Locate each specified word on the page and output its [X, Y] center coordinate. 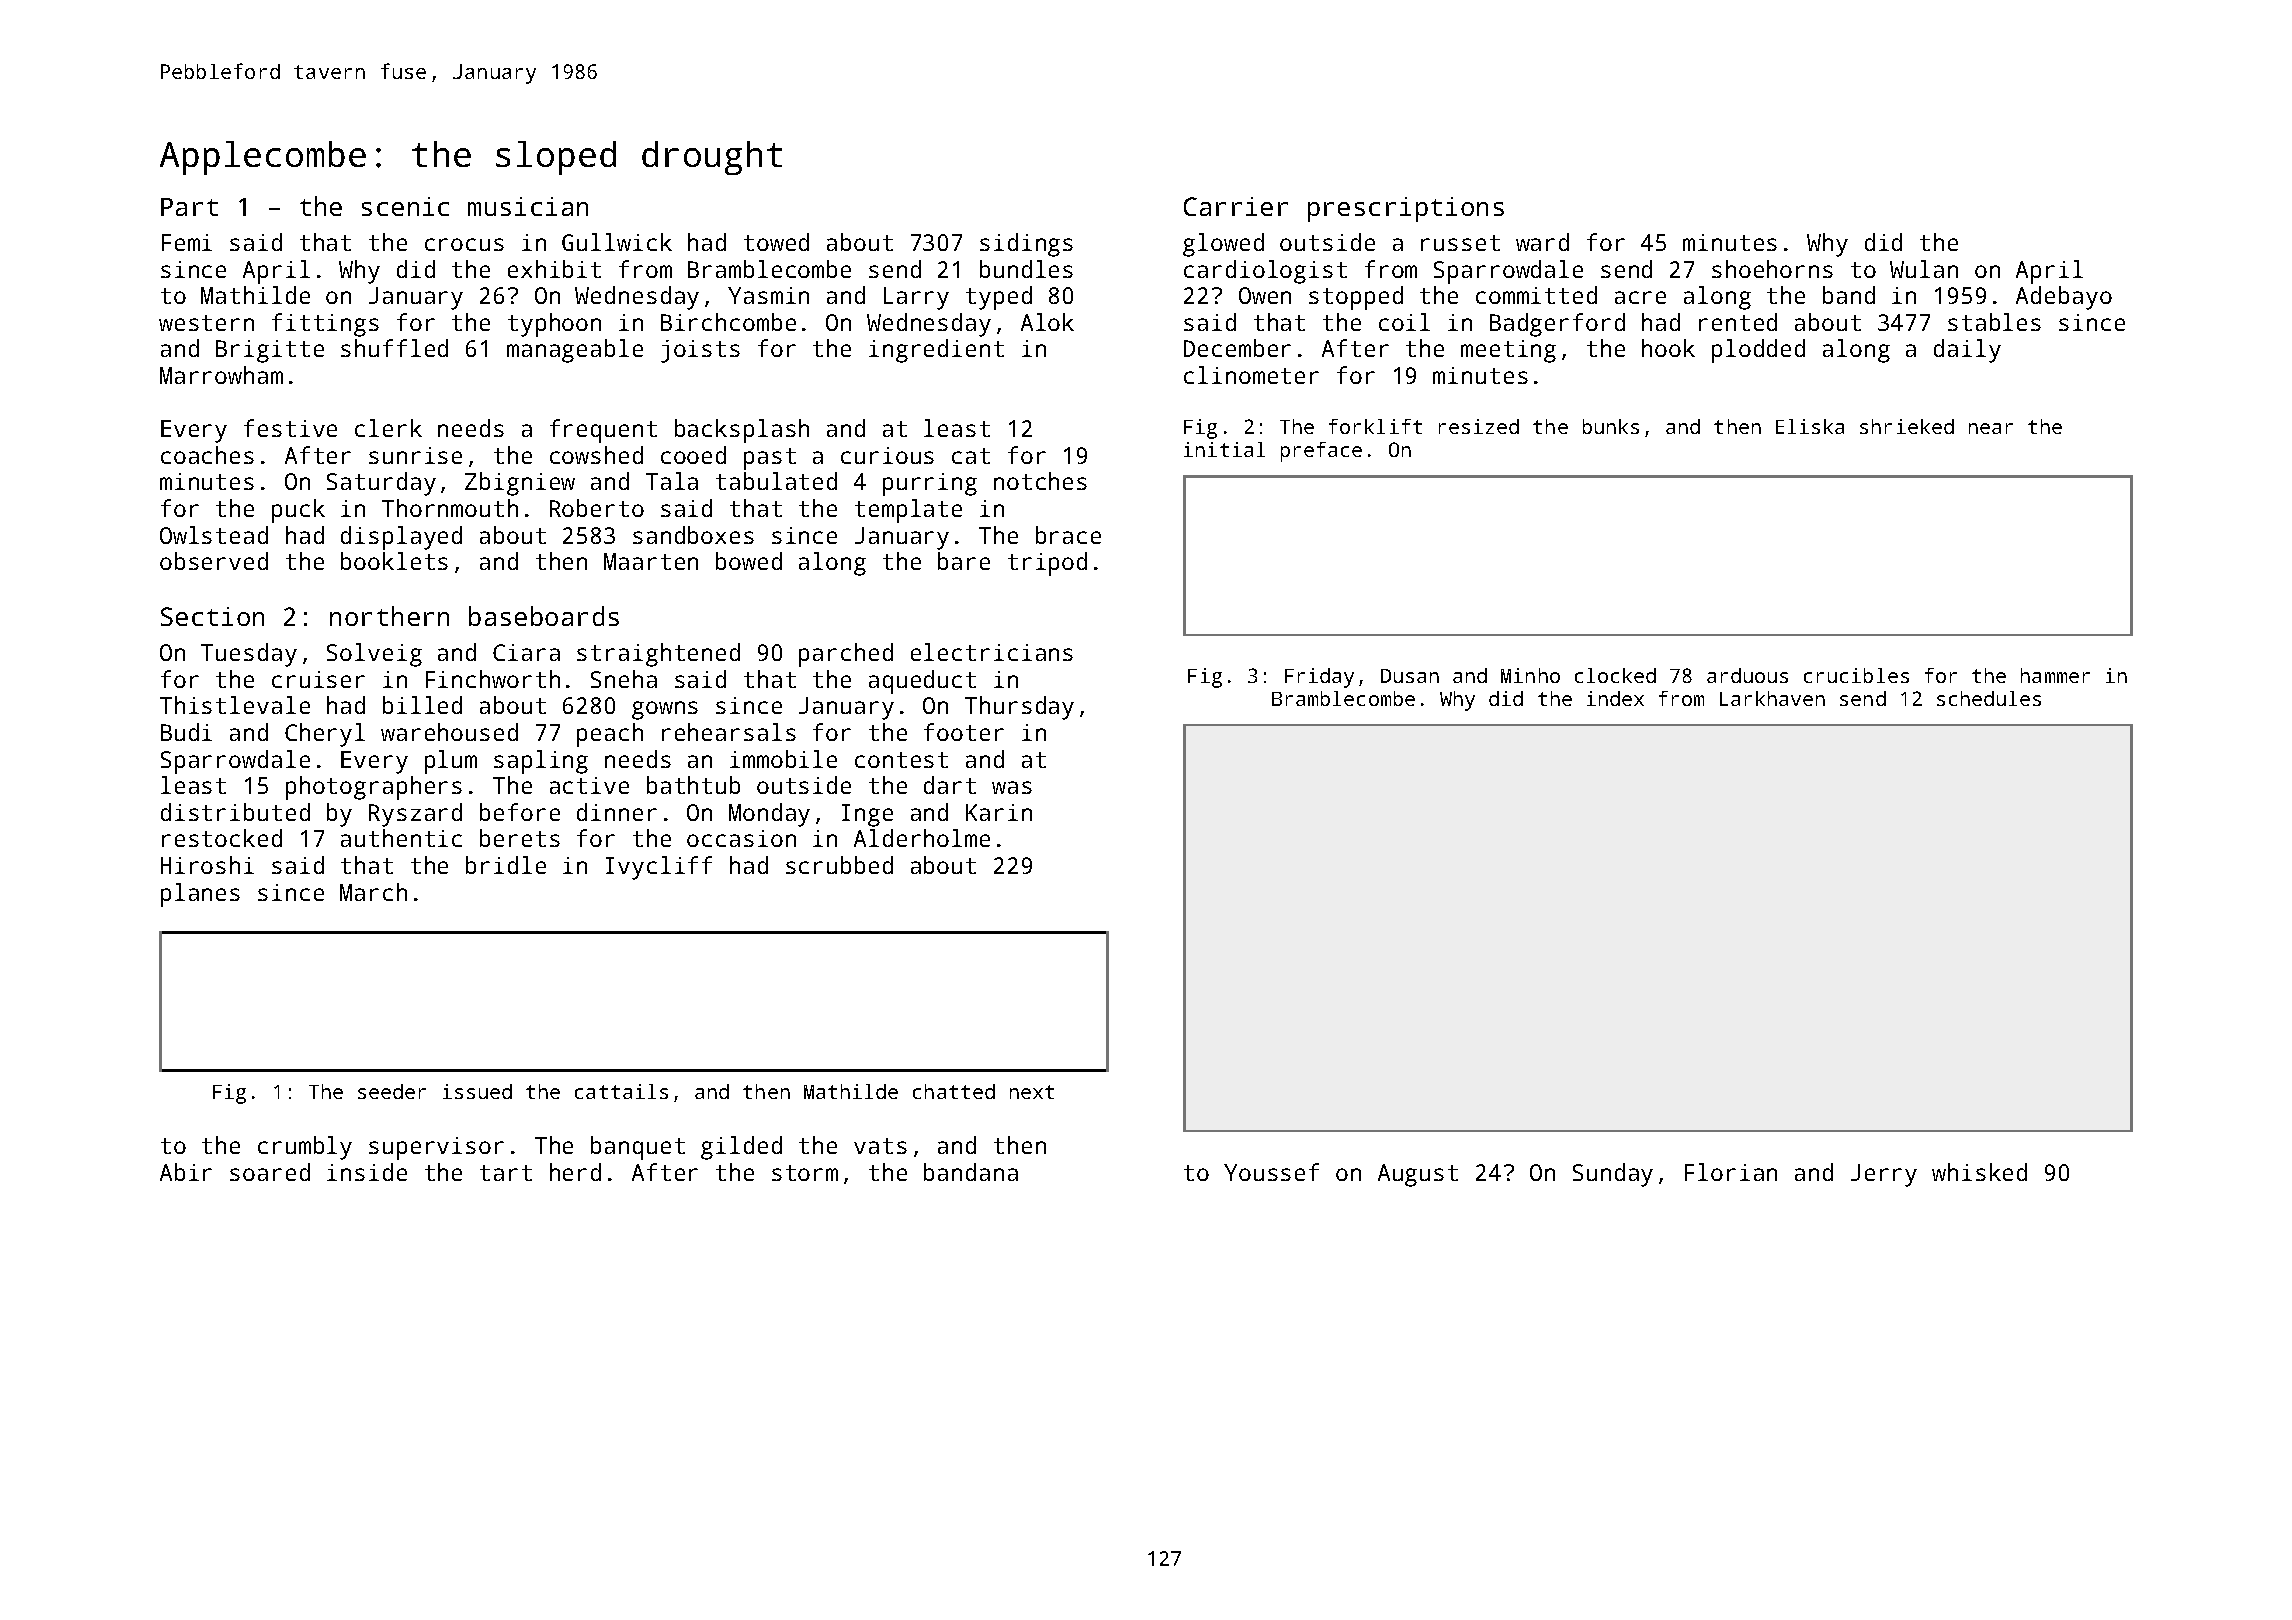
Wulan [1924, 269]
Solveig [374, 655]
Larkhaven [1772, 698]
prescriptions [1406, 209]
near [1991, 428]
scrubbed [839, 865]
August [1418, 1175]
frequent [603, 431]
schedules [1989, 698]
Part [189, 207]
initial [1224, 449]
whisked [1979, 1172]
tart [506, 1173]
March [373, 892]
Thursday [1019, 708]
